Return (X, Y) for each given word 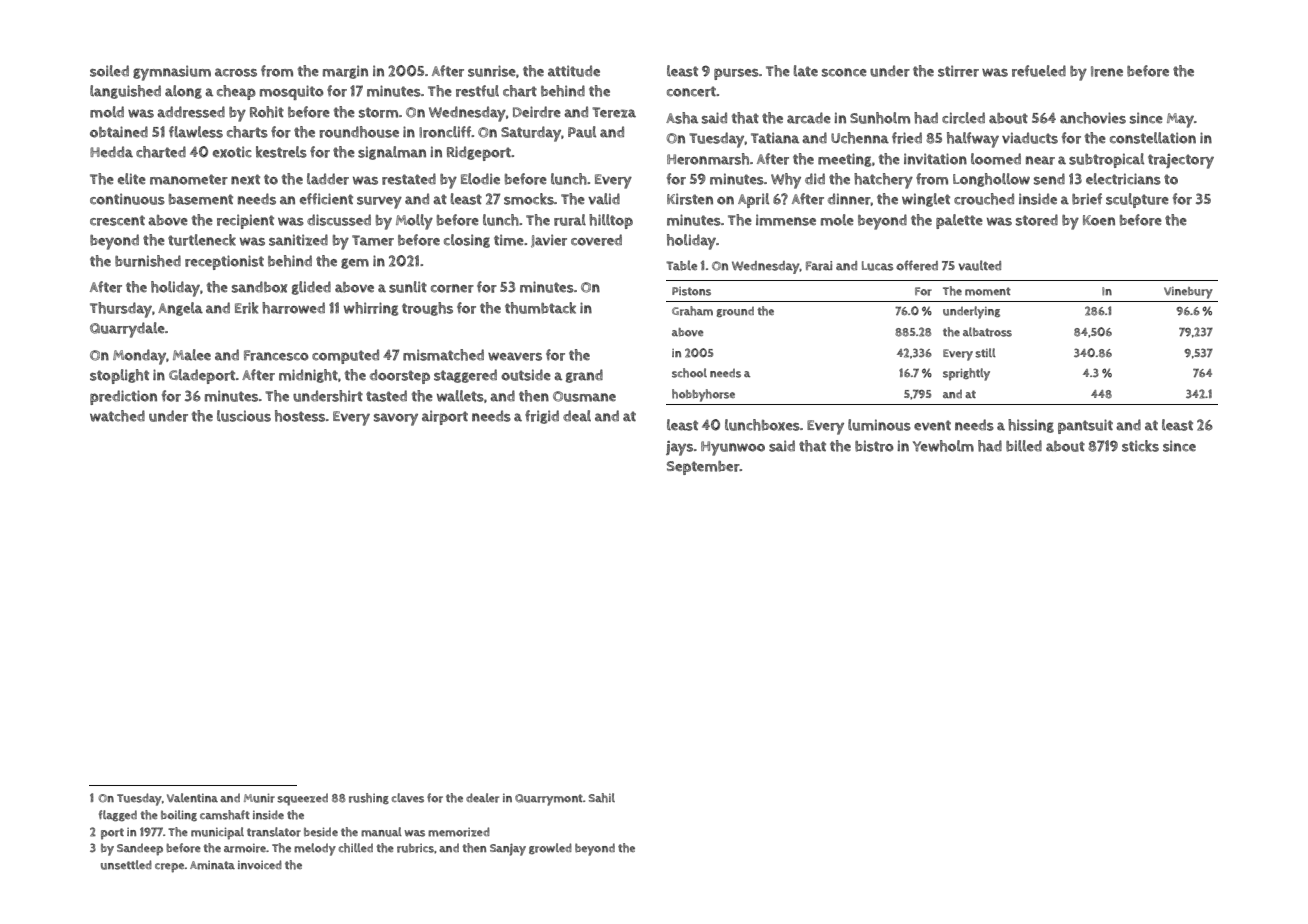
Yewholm (943, 446)
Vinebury (1188, 293)
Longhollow (991, 180)
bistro (874, 446)
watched (117, 416)
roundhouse (359, 132)
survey (379, 202)
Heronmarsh (708, 159)
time (509, 240)
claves (408, 798)
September (703, 467)
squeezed (302, 799)
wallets (460, 396)
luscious (244, 416)
